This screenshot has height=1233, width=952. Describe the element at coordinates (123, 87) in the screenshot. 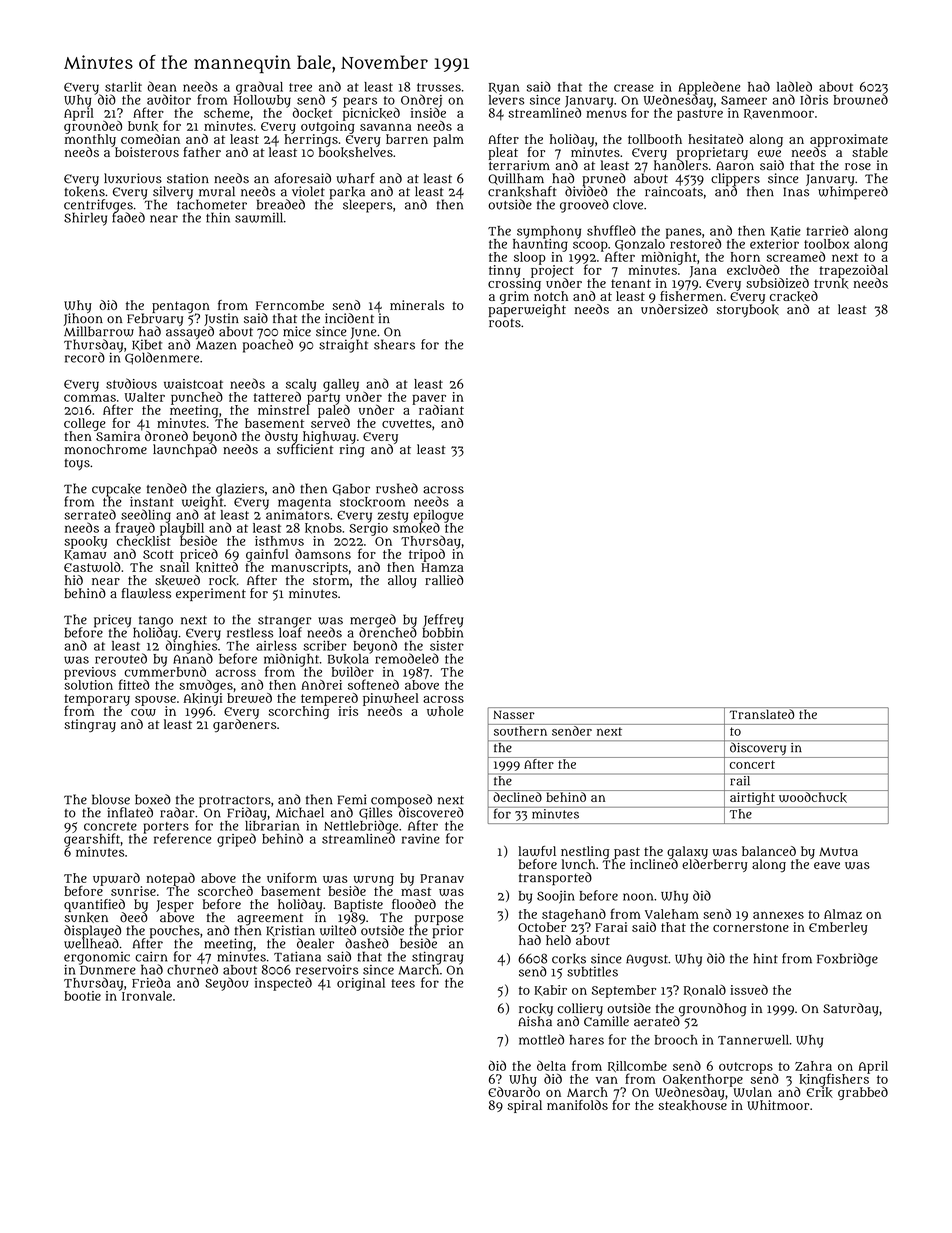

I see `starlit` at that location.
